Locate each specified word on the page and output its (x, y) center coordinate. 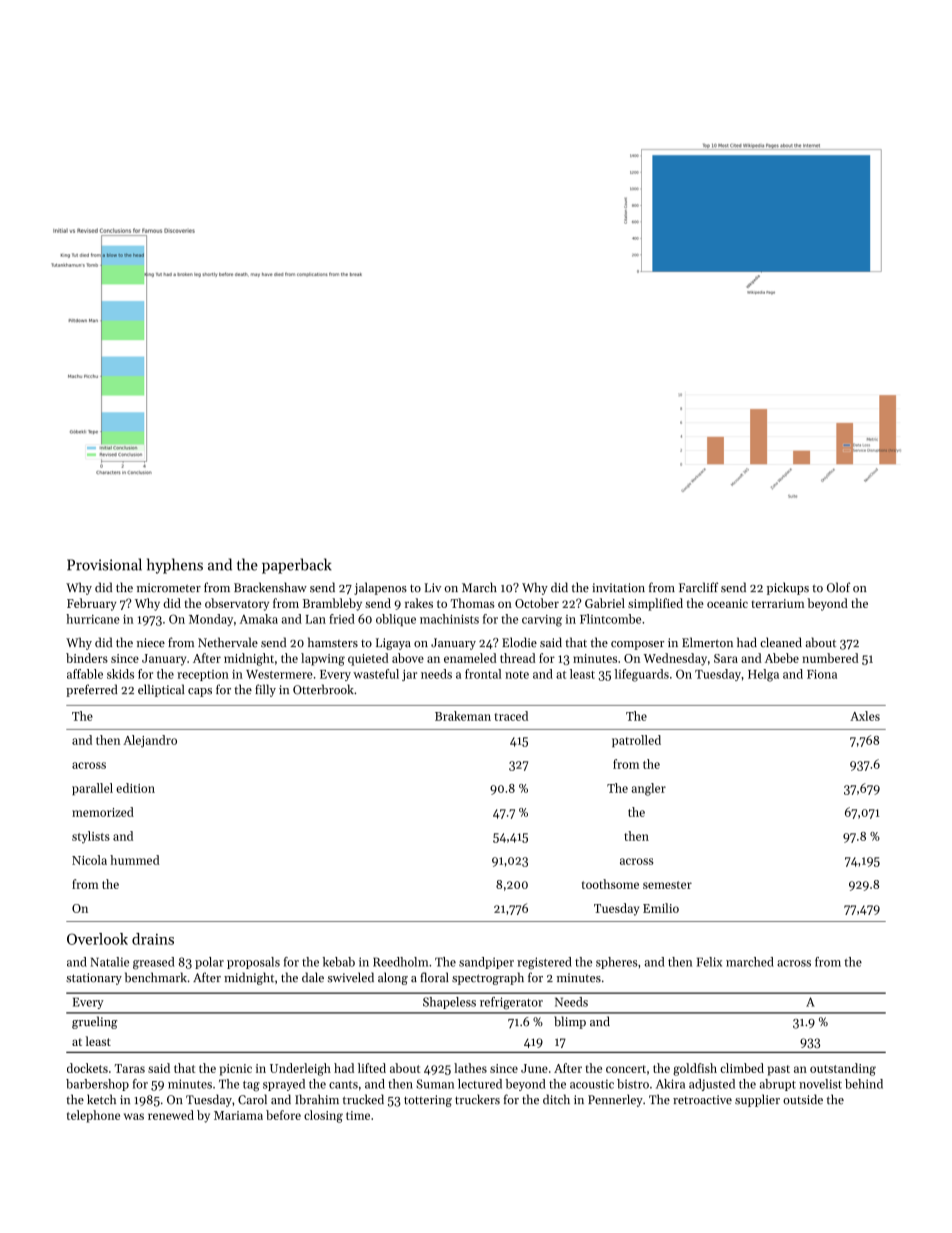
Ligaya (393, 644)
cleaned (781, 642)
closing (323, 1116)
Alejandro (150, 741)
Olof (838, 587)
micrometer (169, 588)
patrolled (636, 741)
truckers (477, 1099)
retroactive (702, 1100)
